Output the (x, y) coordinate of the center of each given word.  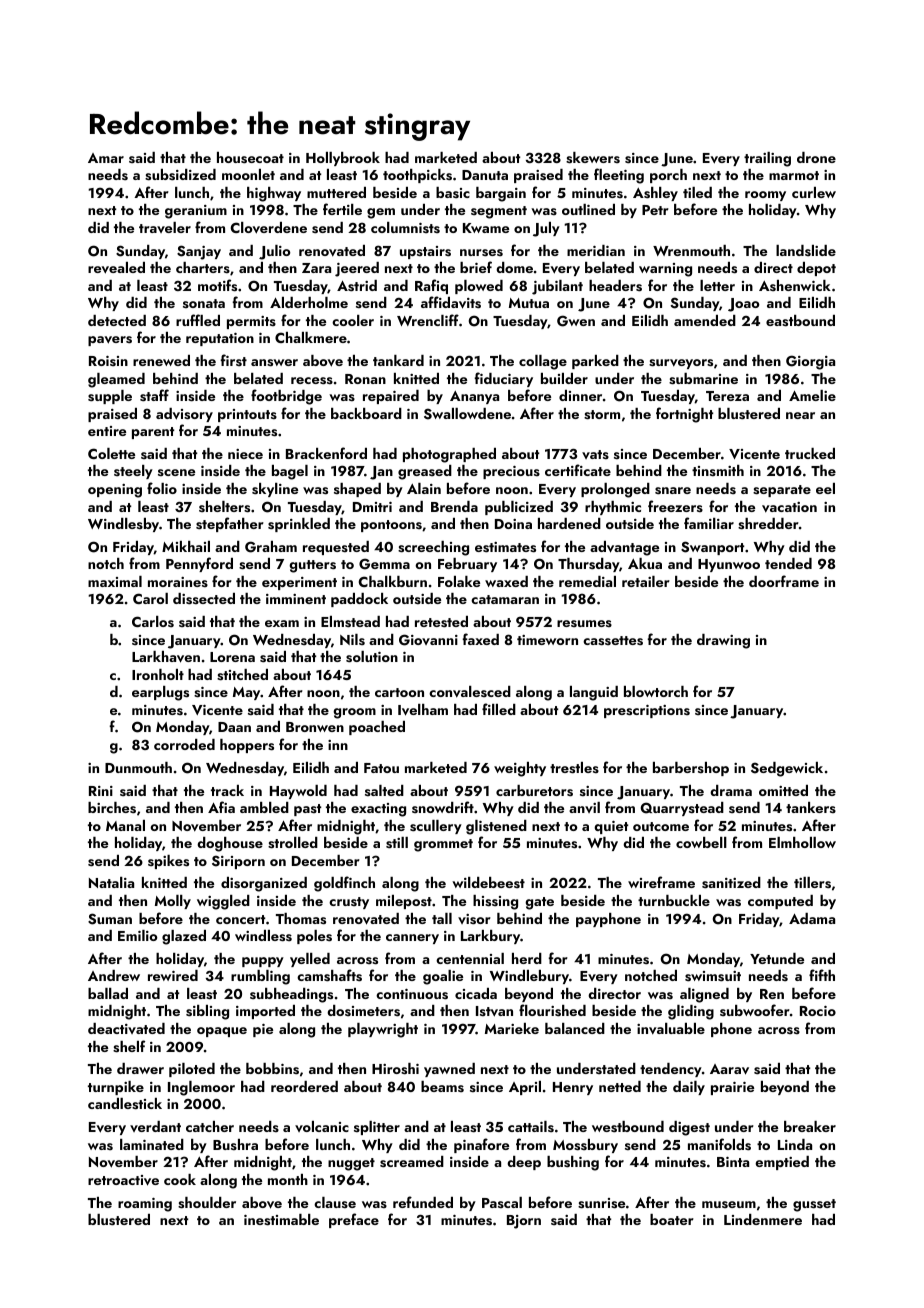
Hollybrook (343, 159)
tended (788, 563)
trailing (767, 159)
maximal (115, 581)
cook (180, 1179)
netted (620, 1086)
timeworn (547, 640)
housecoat (250, 158)
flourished (552, 1010)
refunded (423, 1202)
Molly (173, 902)
